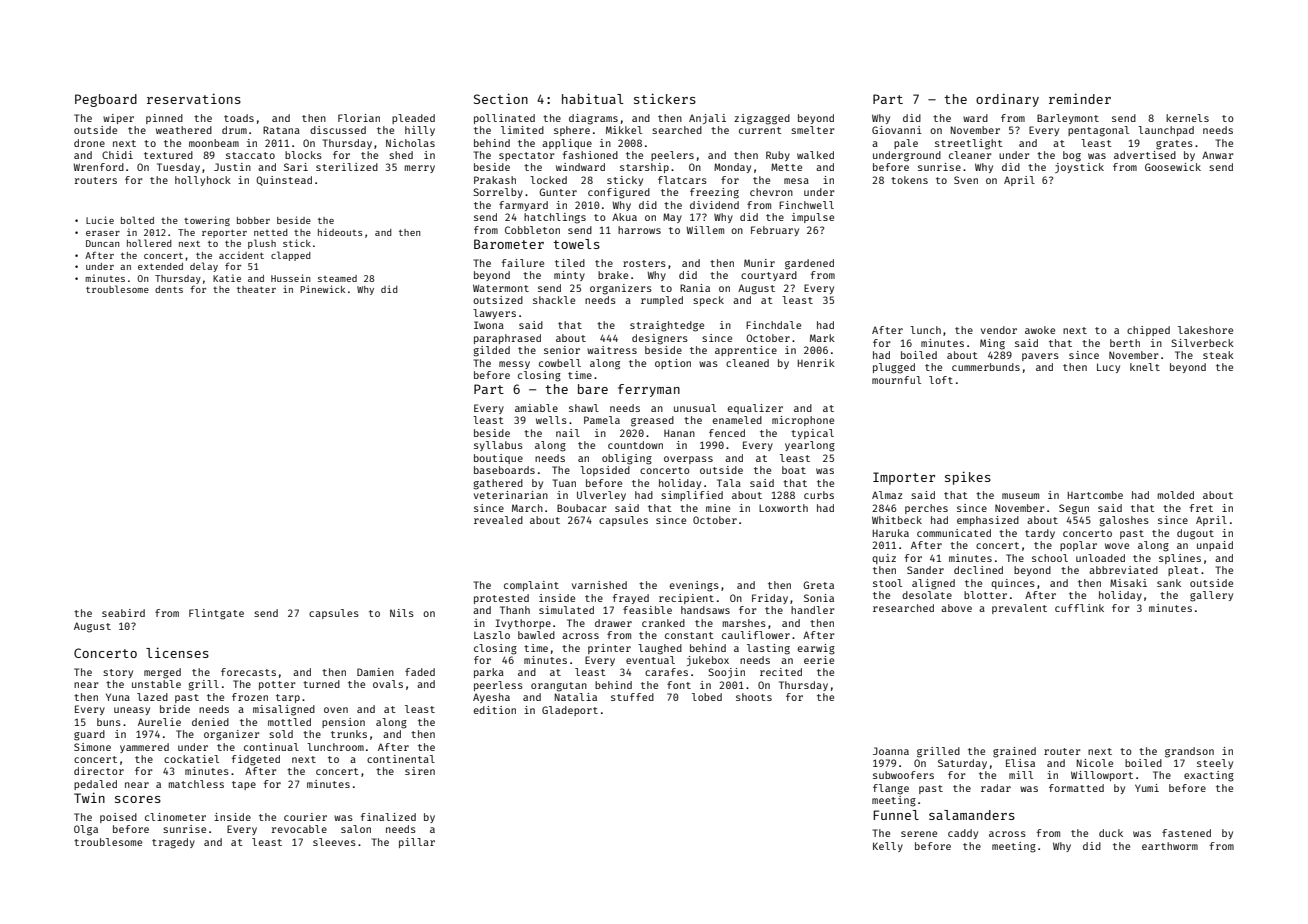  I want to click on Goosewick, so click(1173, 167).
